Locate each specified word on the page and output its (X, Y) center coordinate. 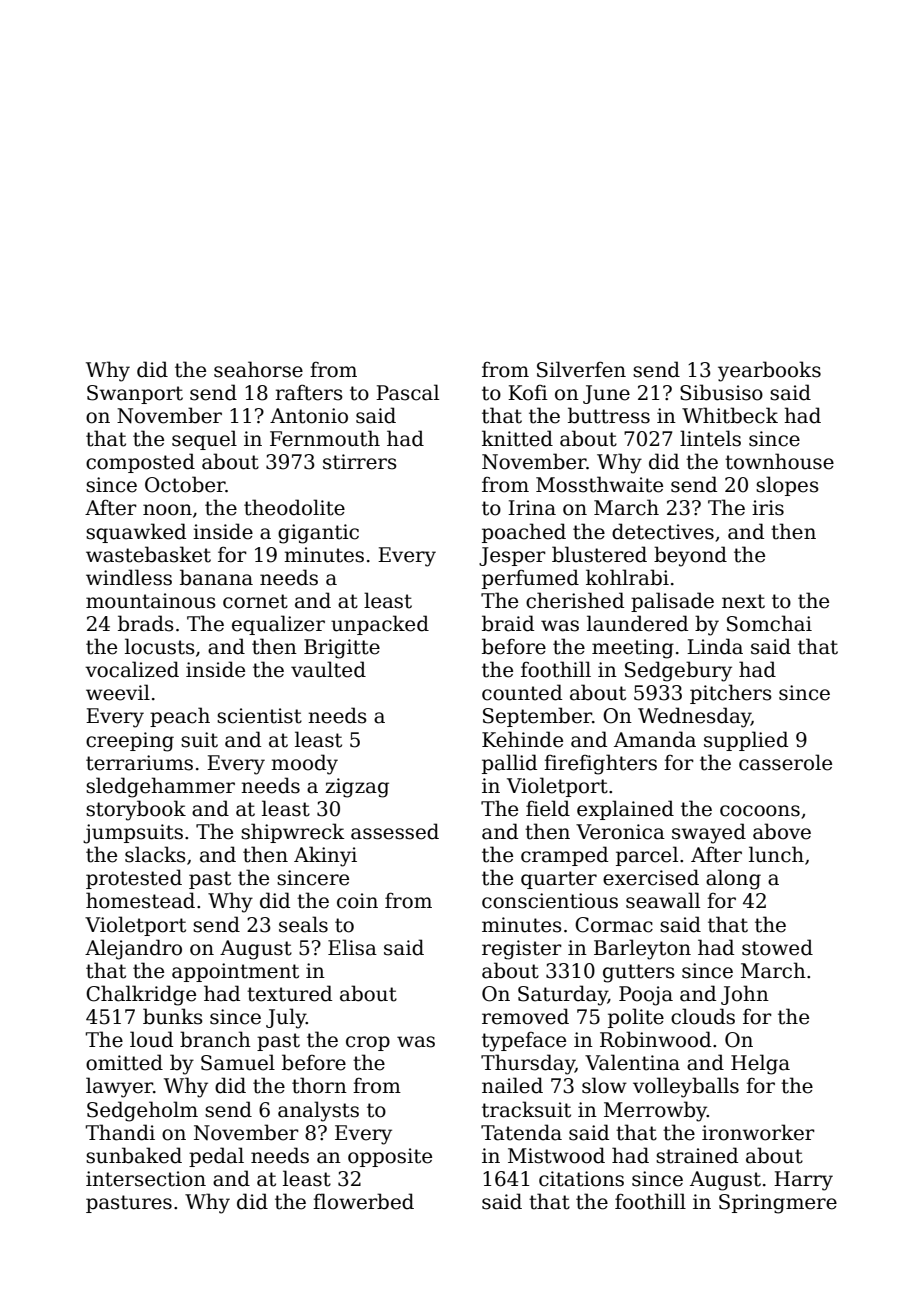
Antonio (309, 416)
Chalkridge (141, 995)
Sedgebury (678, 671)
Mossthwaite (599, 484)
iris (768, 508)
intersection (146, 1179)
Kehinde (522, 739)
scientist (259, 716)
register (522, 950)
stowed (777, 947)
